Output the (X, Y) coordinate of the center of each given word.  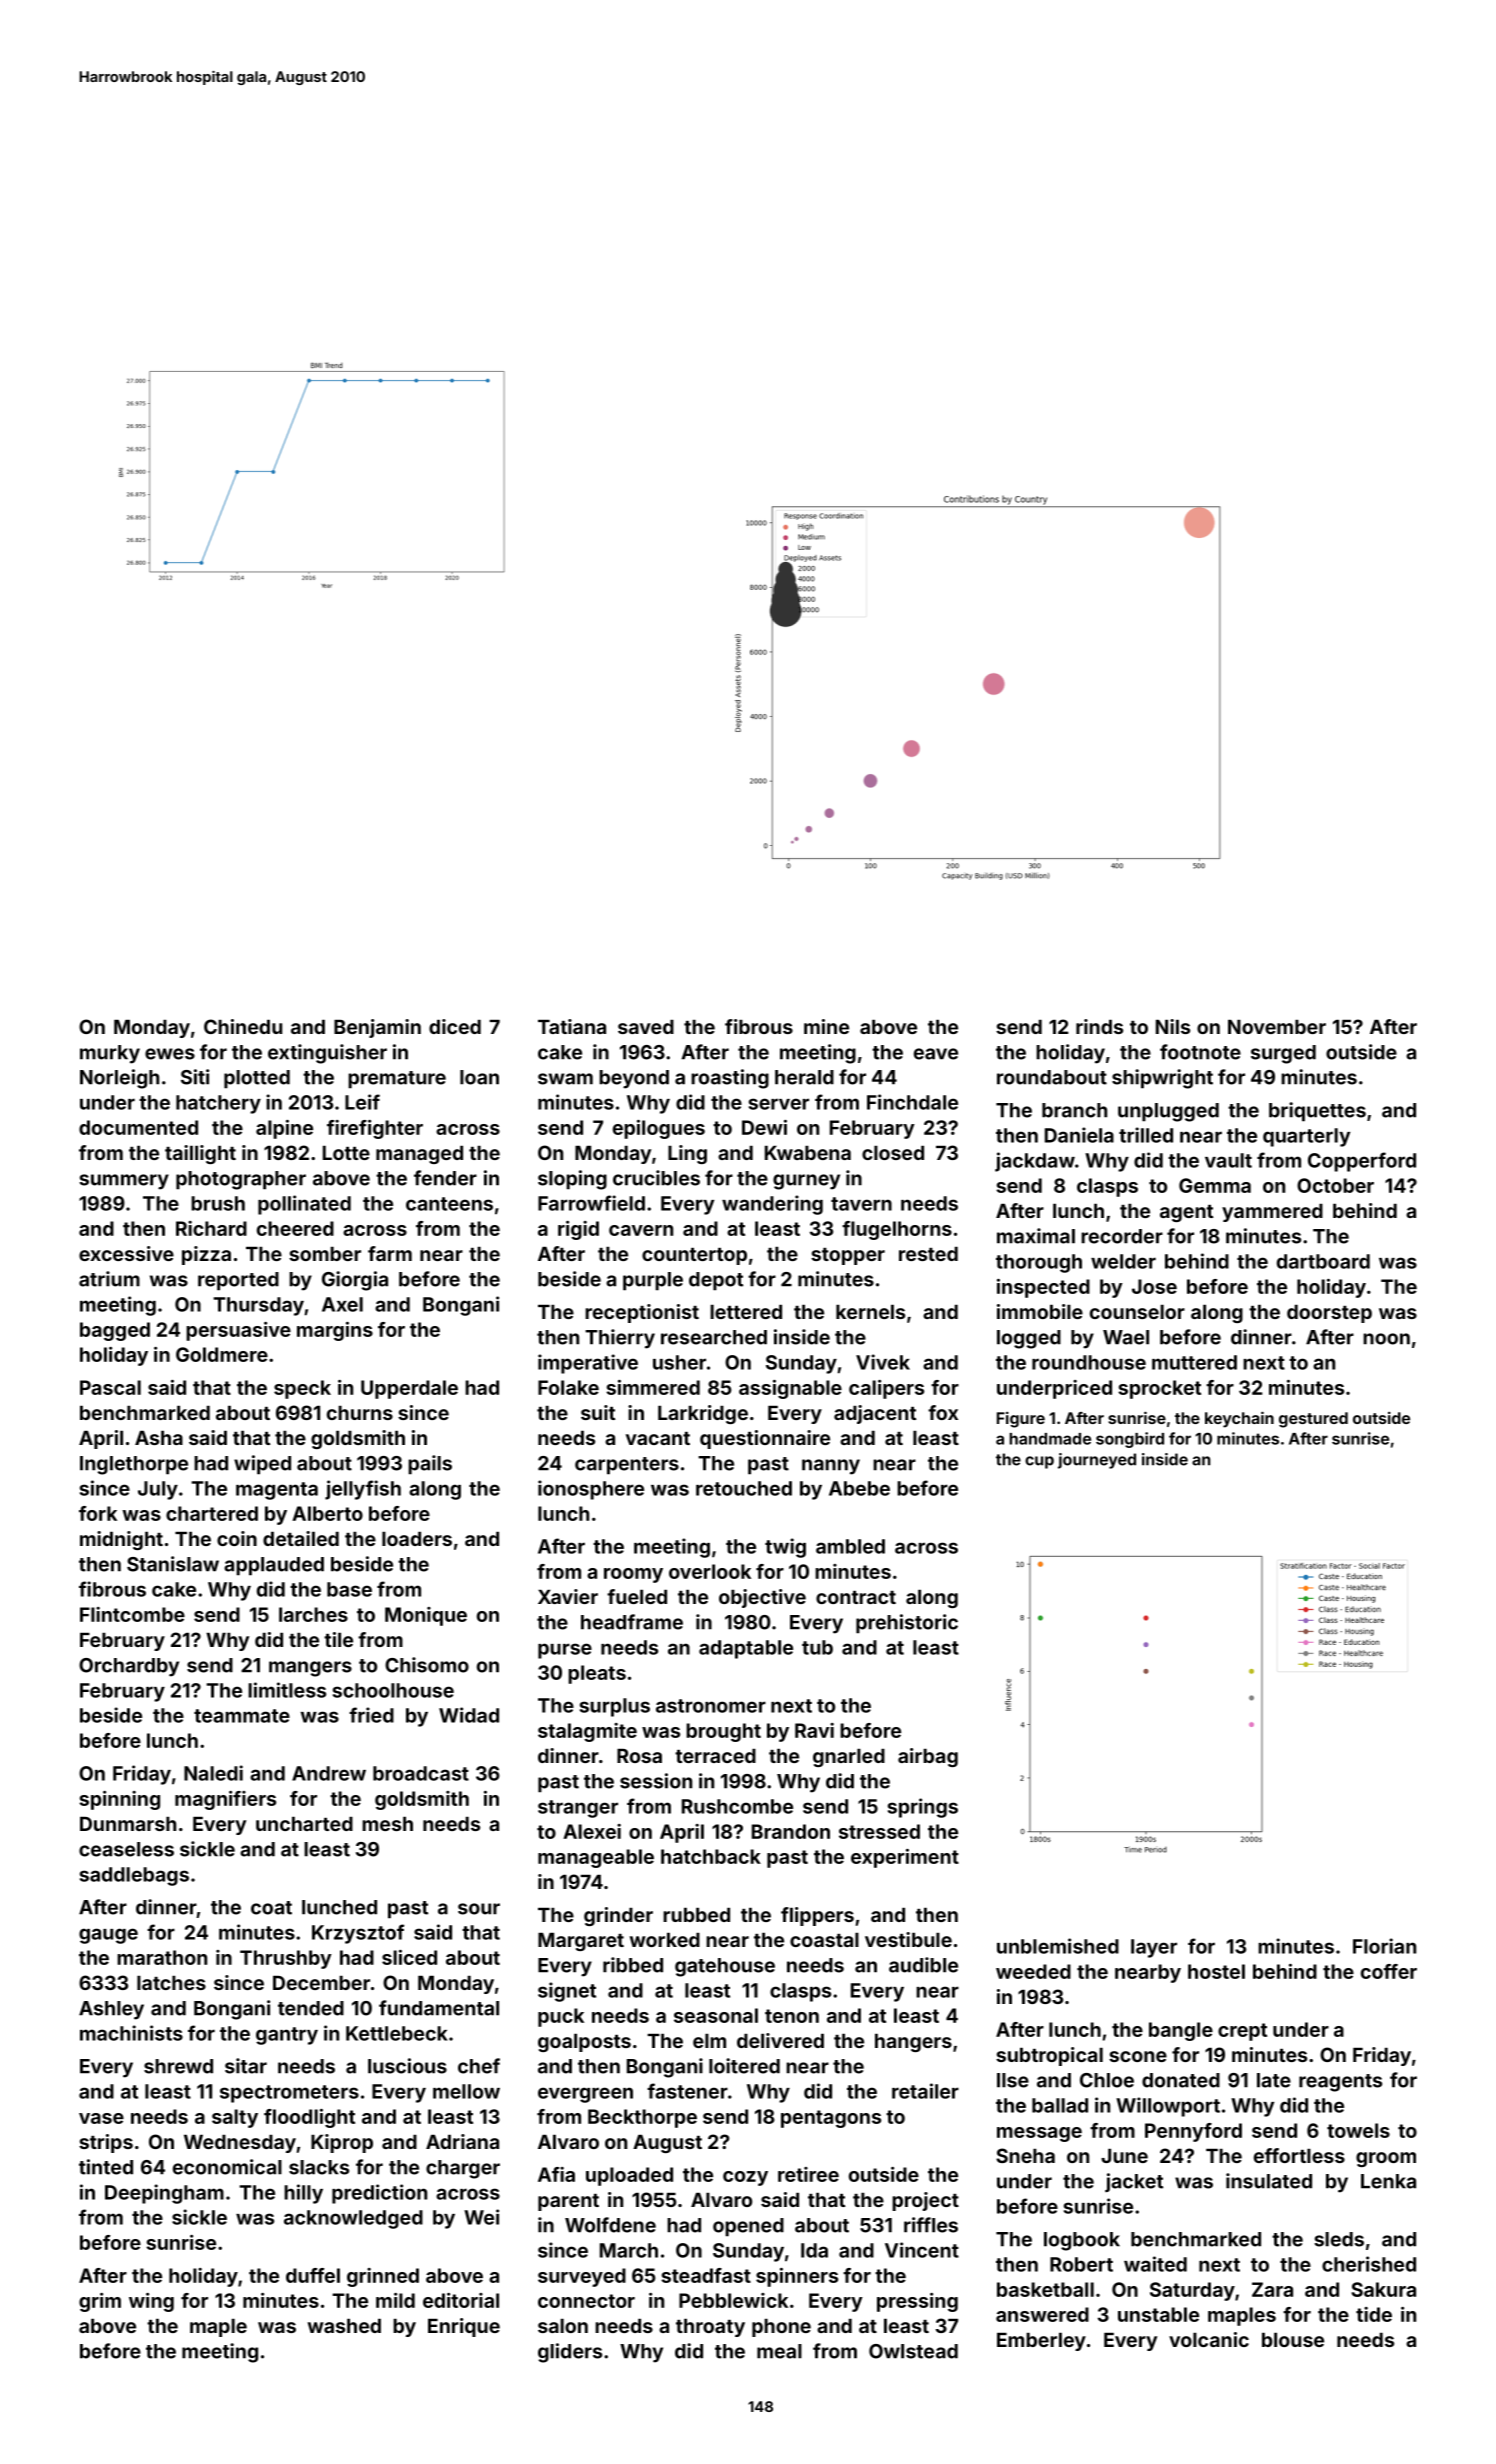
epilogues (659, 1129)
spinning (119, 1800)
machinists (131, 2033)
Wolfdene (610, 2225)
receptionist (642, 1313)
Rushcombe (737, 1806)
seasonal (716, 2015)
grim (100, 2302)
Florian (1384, 1946)
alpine (284, 1129)
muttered (1194, 1362)
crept (1242, 2032)
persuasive (238, 1331)
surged (1283, 1054)
